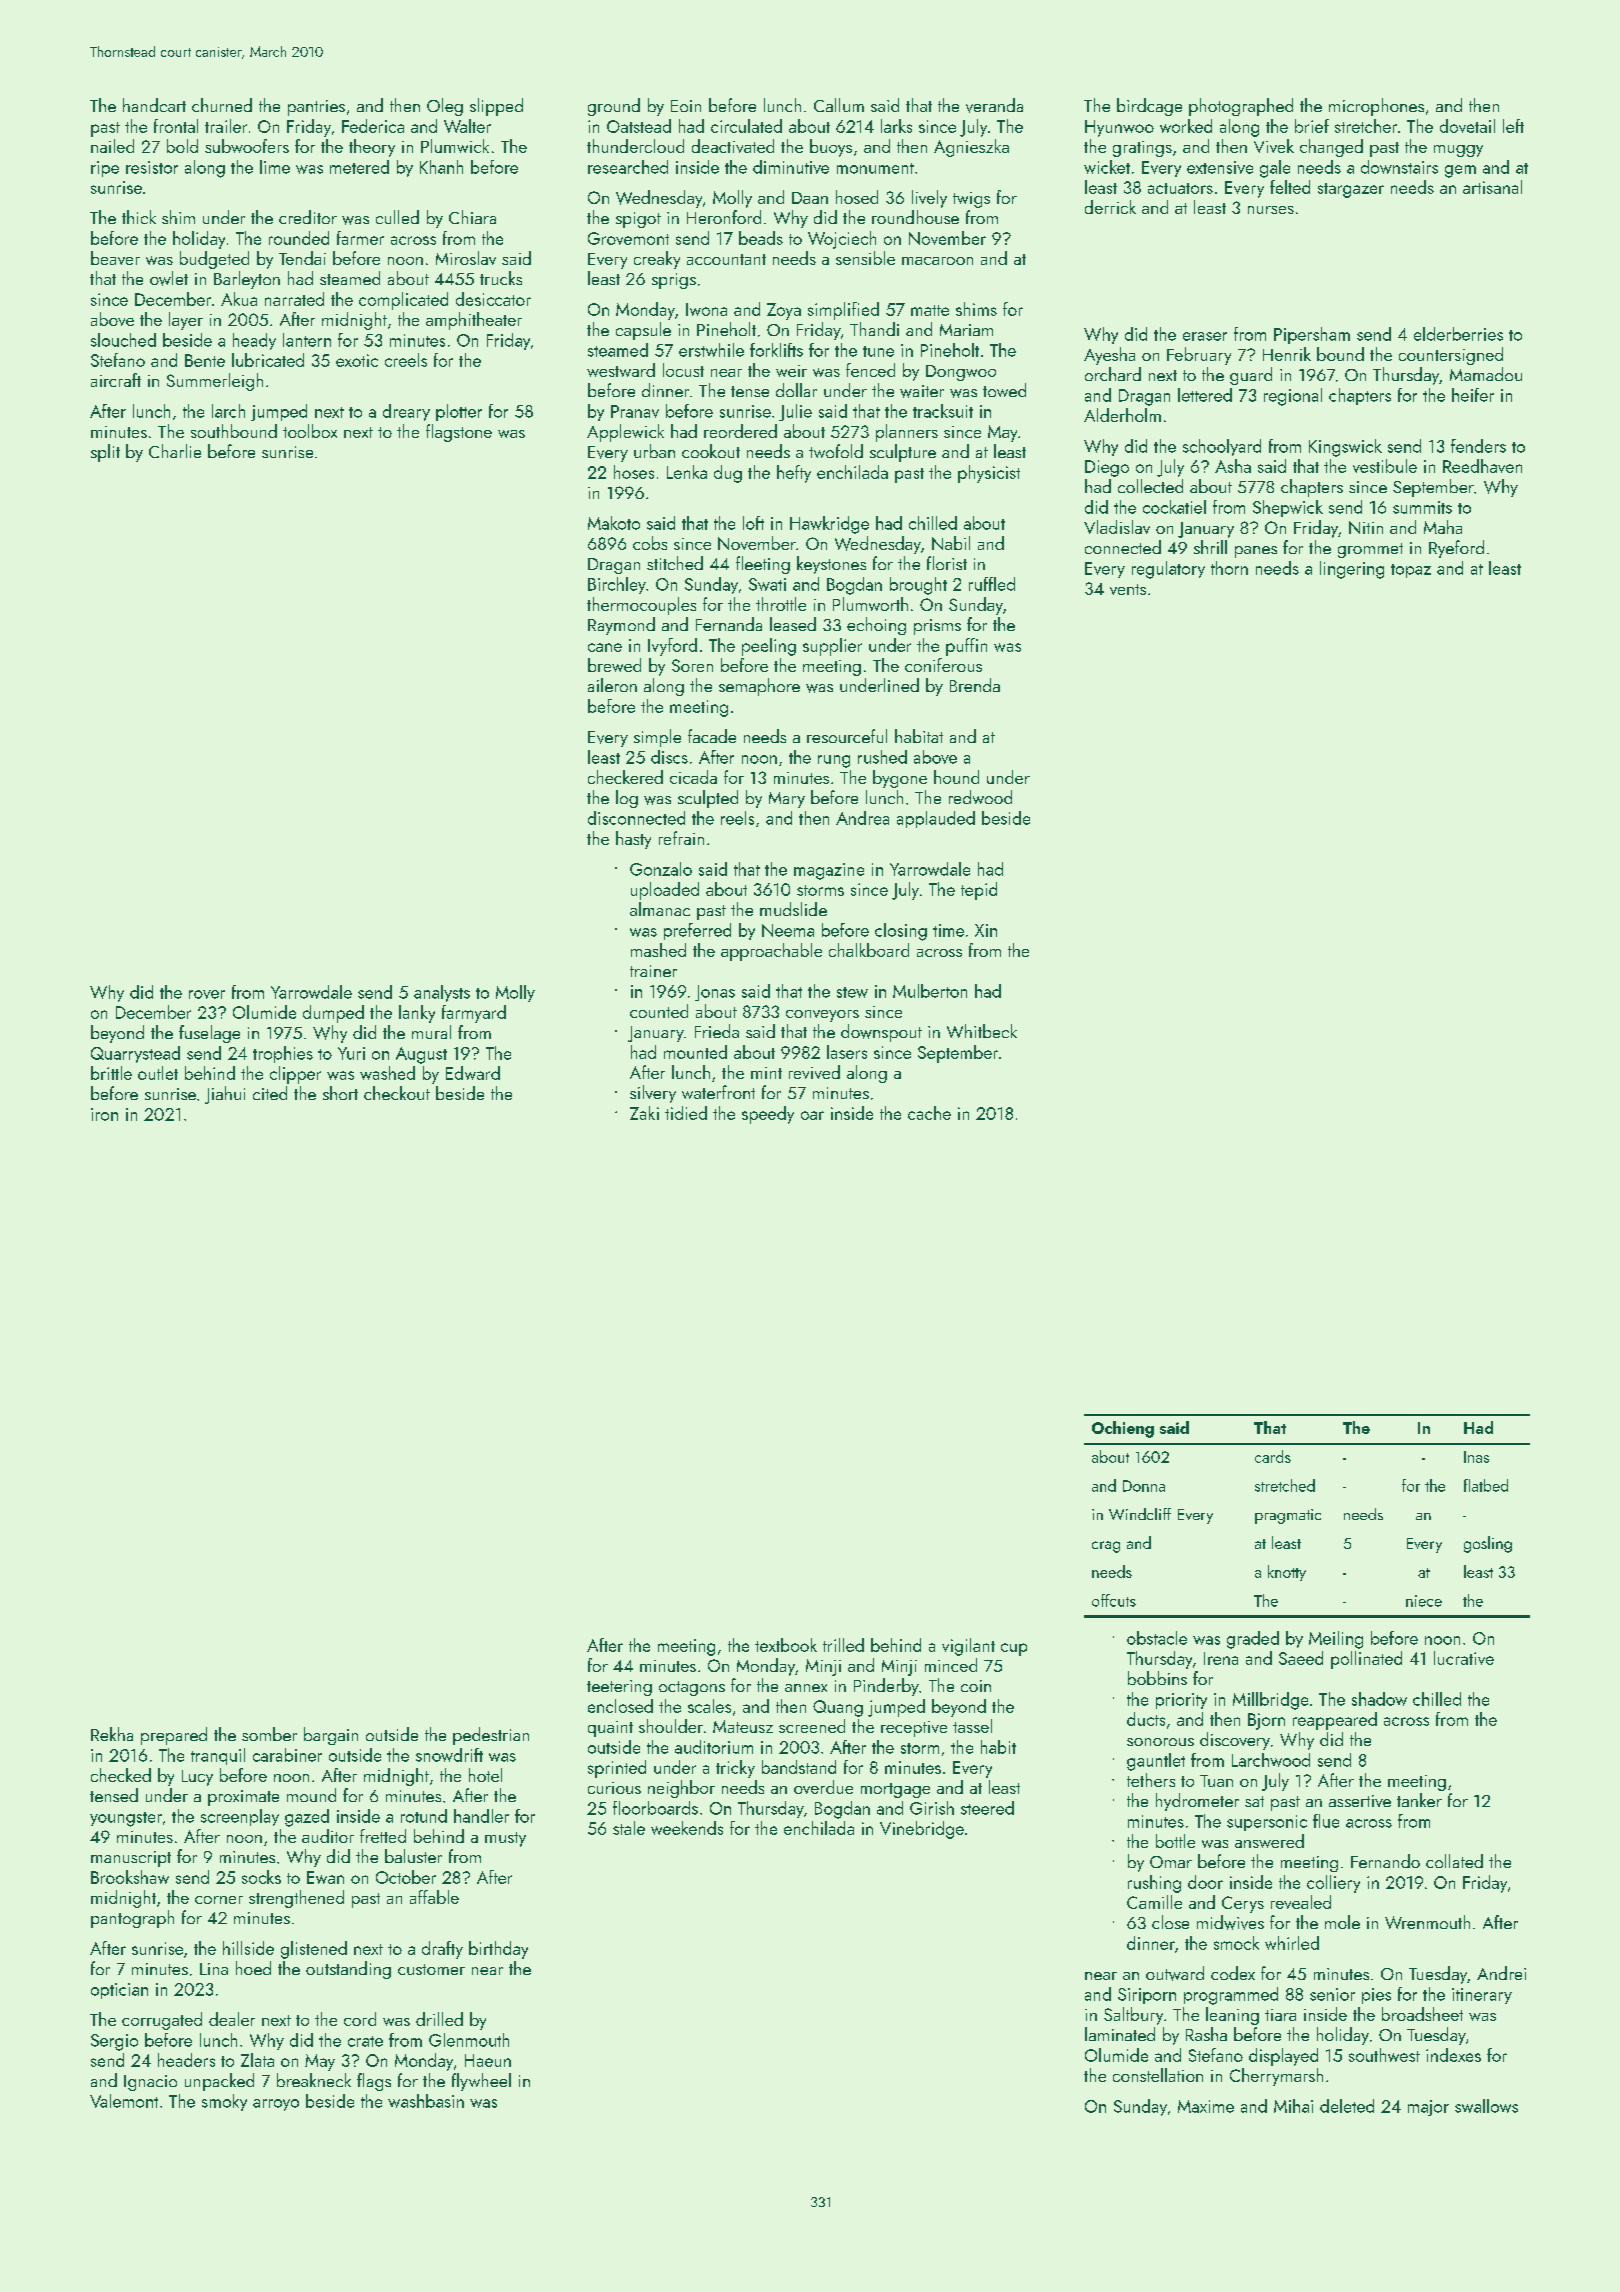 The image size is (1620, 2292). I want to click on crag, so click(1106, 1547).
